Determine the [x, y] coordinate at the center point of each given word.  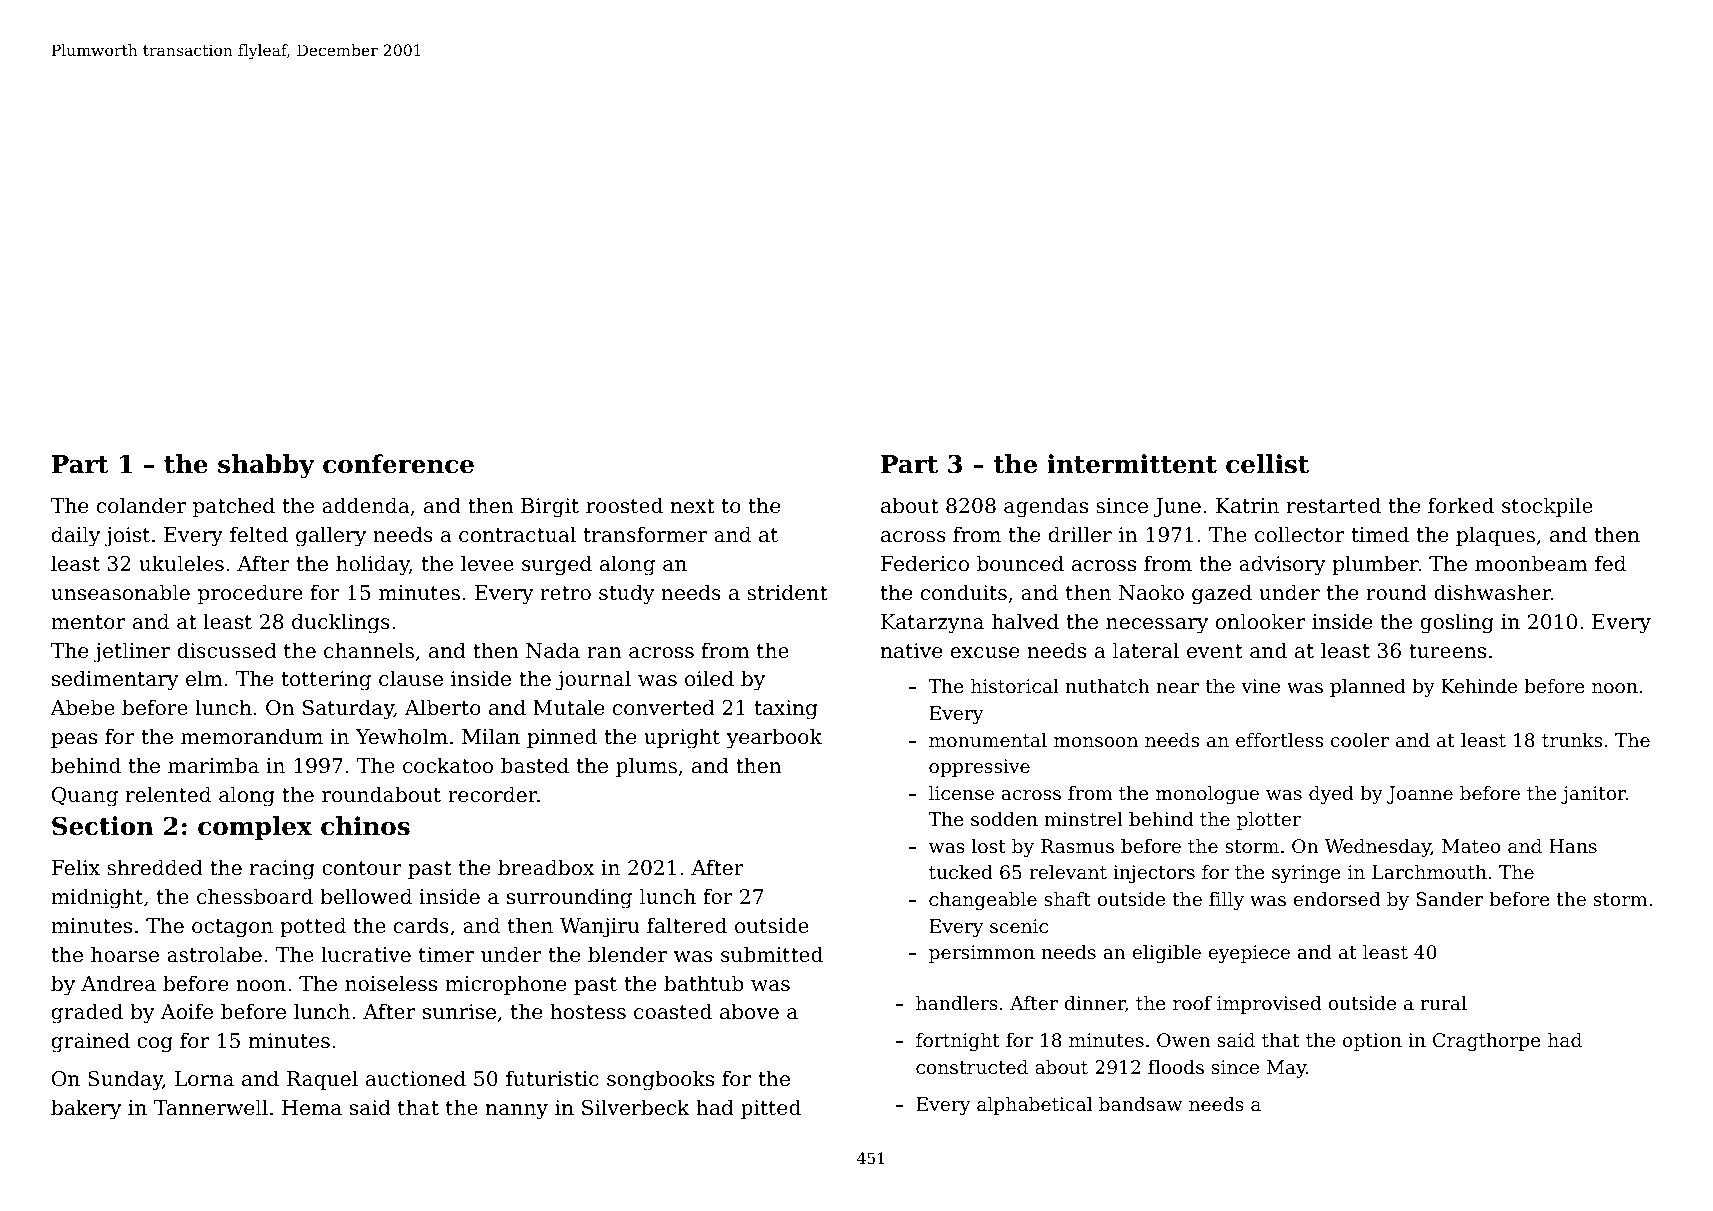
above [749, 1011]
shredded [155, 867]
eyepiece [1249, 954]
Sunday [125, 1080]
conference [398, 464]
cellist [1267, 464]
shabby [266, 466]
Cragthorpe [1487, 1042]
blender [627, 954]
